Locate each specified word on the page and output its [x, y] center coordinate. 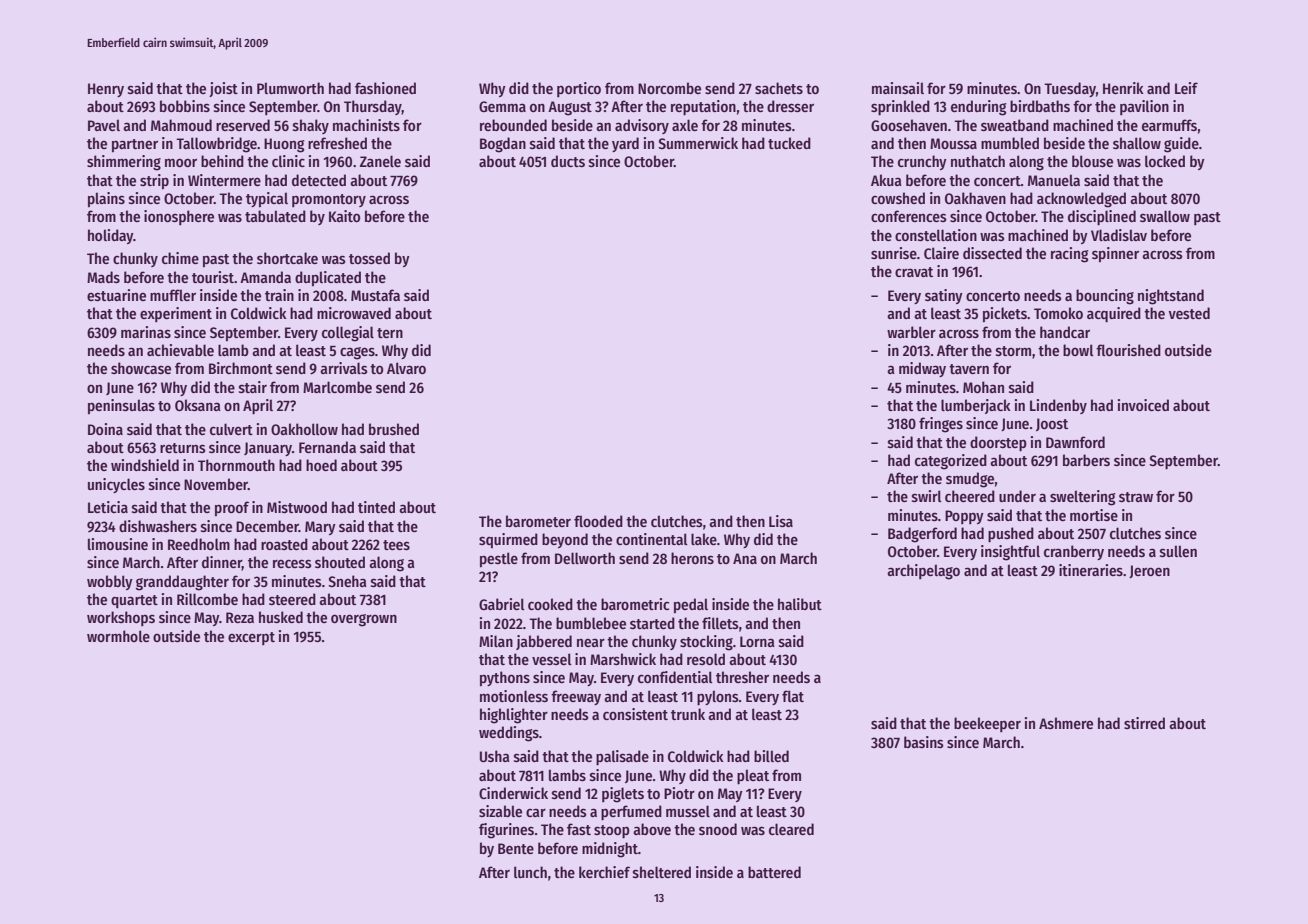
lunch [530, 872]
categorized [951, 462]
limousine [118, 544]
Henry [106, 90]
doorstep [998, 443]
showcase [141, 368]
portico [579, 89]
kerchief [604, 872]
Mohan [983, 387]
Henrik [1123, 88]
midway [922, 369]
